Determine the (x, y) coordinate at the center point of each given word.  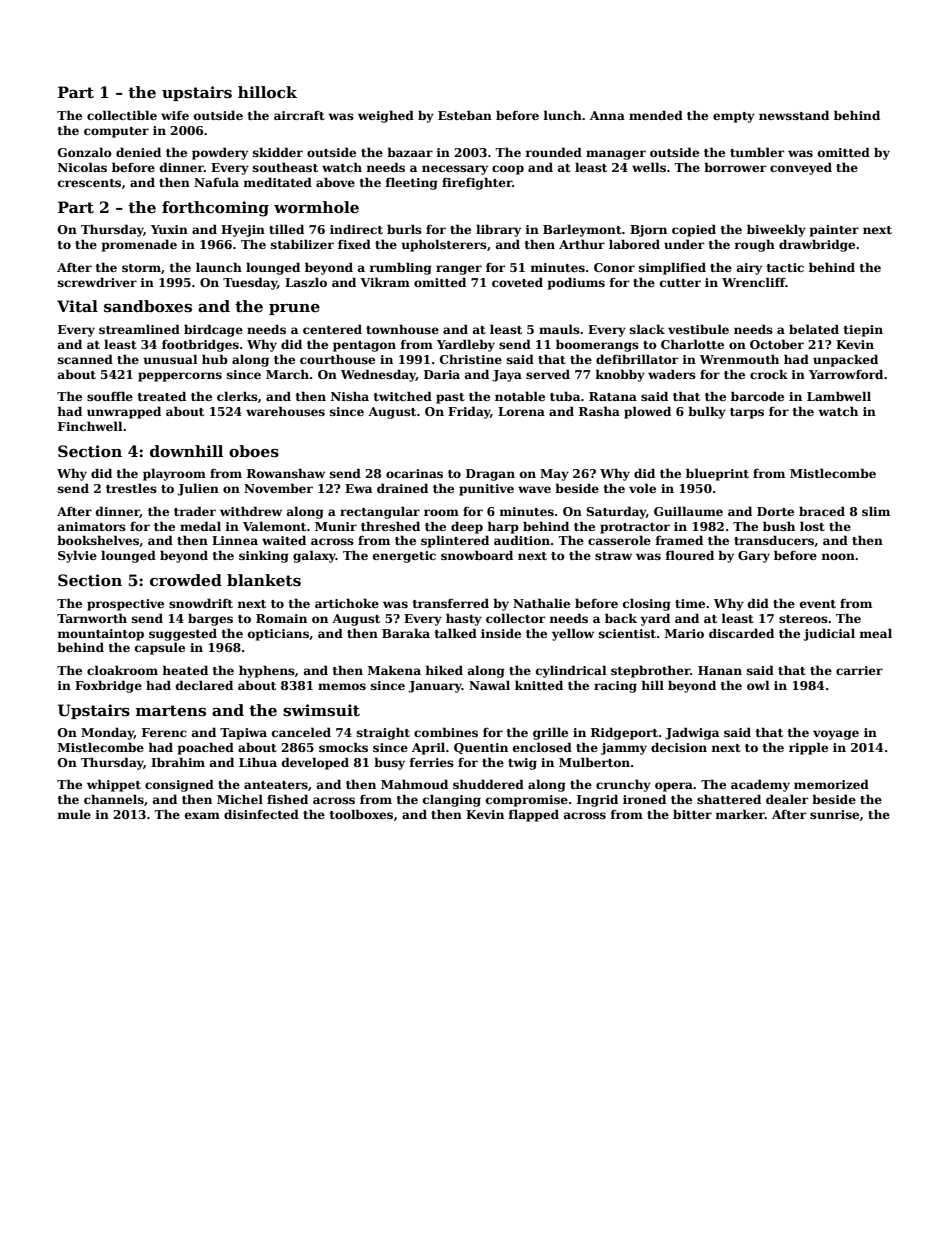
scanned (85, 359)
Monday (107, 733)
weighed (386, 116)
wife (175, 115)
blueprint (717, 474)
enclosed (542, 747)
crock (769, 374)
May (554, 475)
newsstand (794, 115)
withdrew (251, 511)
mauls (559, 329)
